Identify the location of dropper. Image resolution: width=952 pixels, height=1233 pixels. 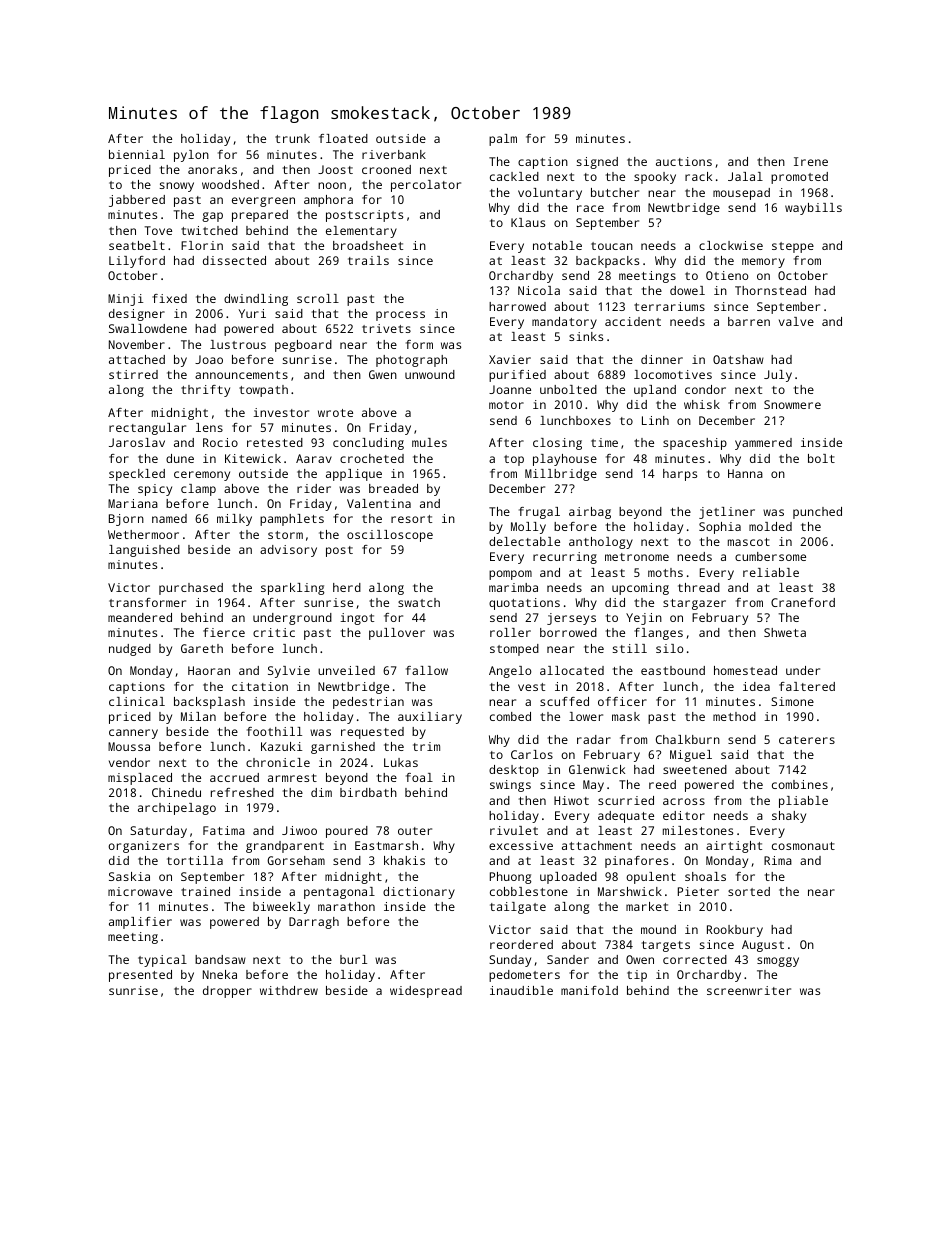
(227, 992).
